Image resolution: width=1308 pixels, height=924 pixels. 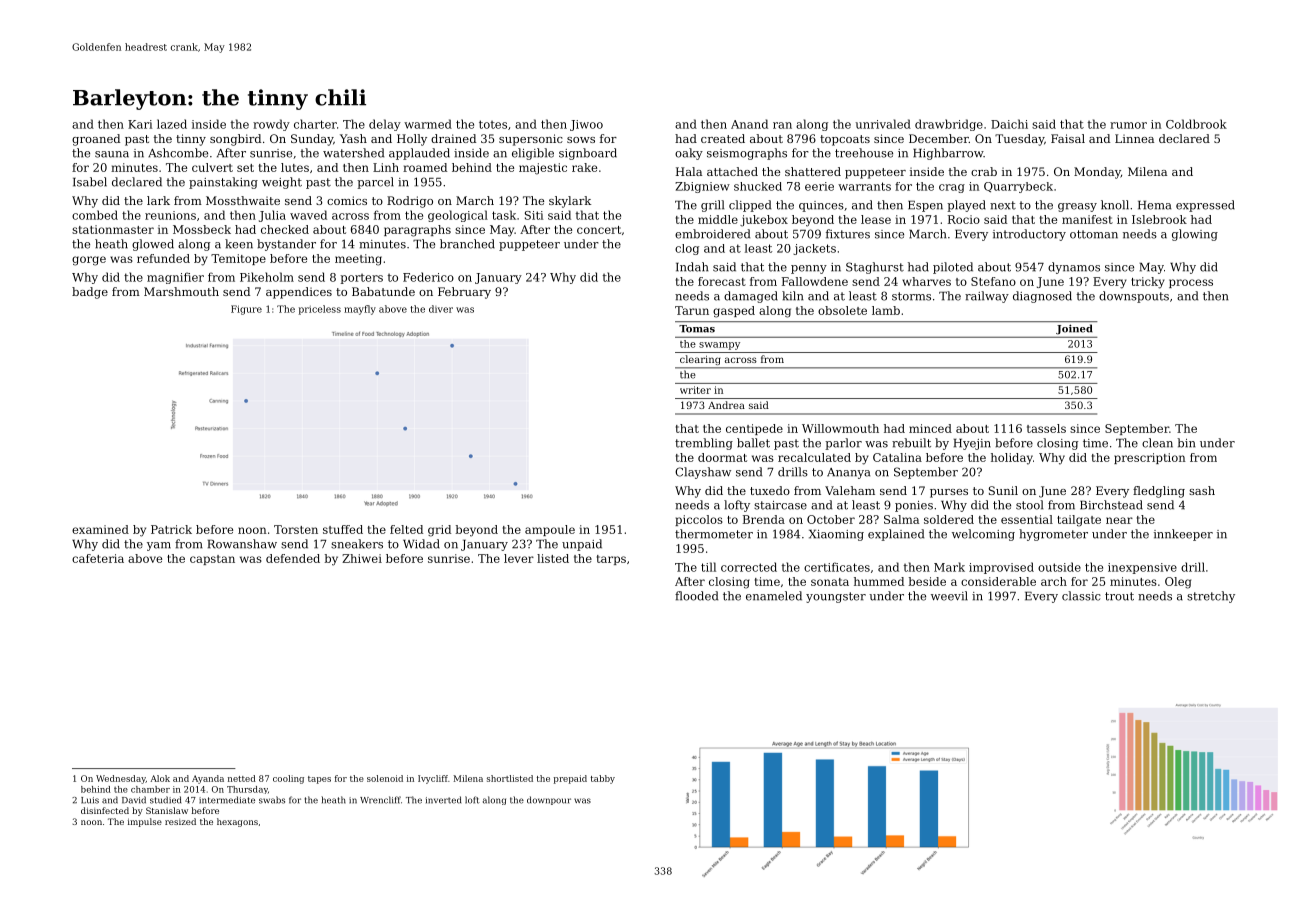 What do you see at coordinates (1196, 124) in the screenshot?
I see `Coldbrook` at bounding box center [1196, 124].
